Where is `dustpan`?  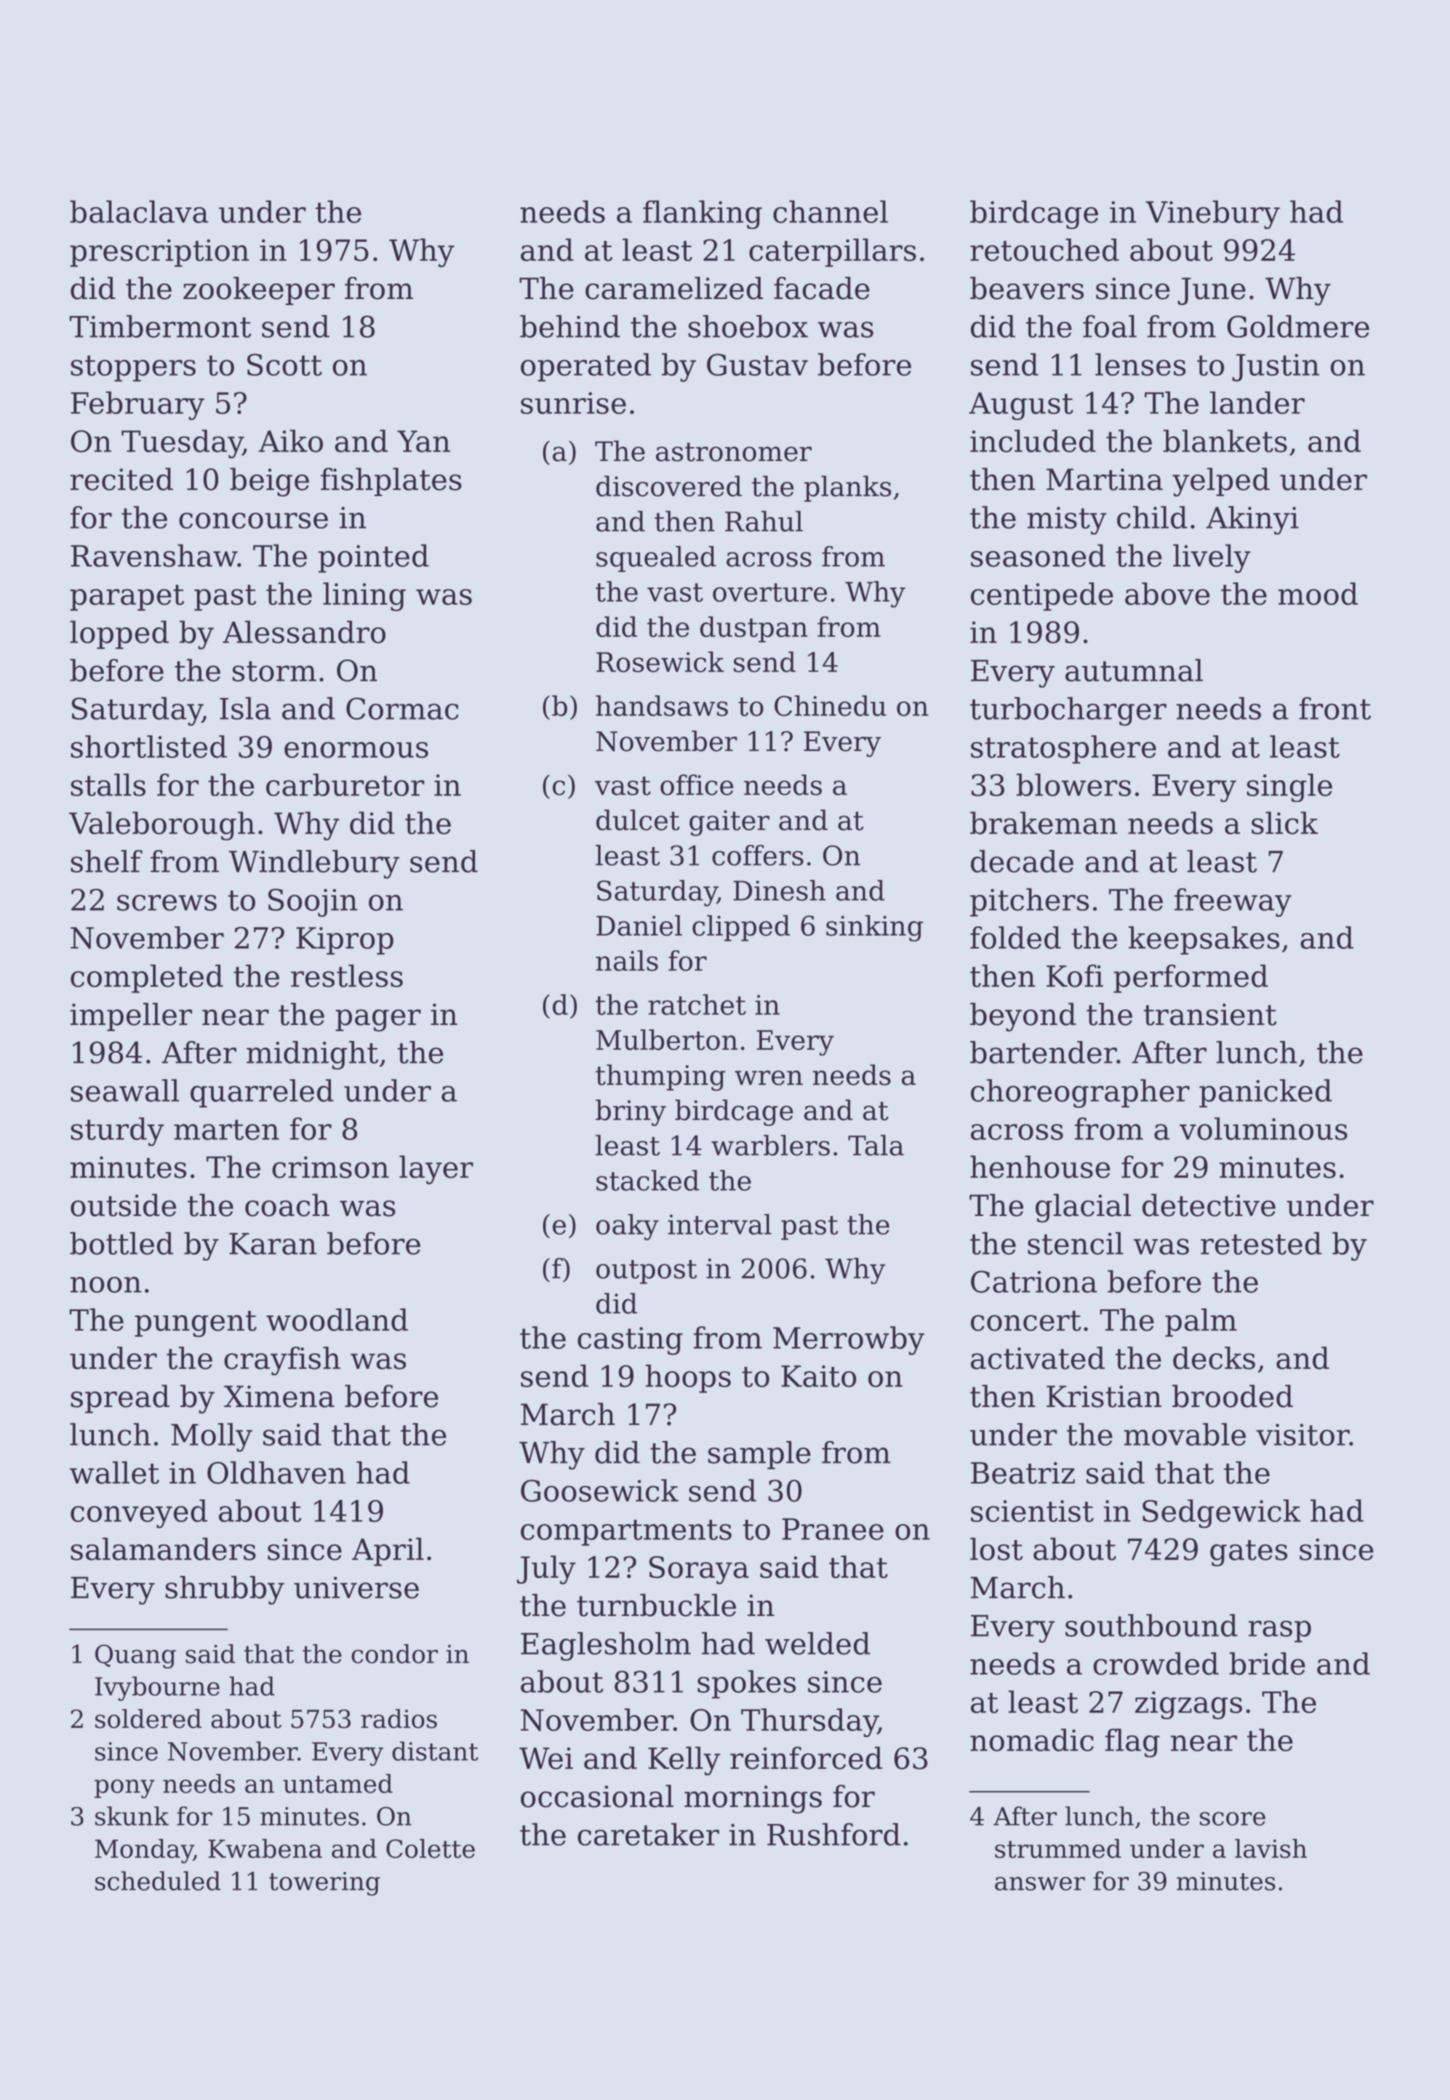 dustpan is located at coordinates (754, 629).
